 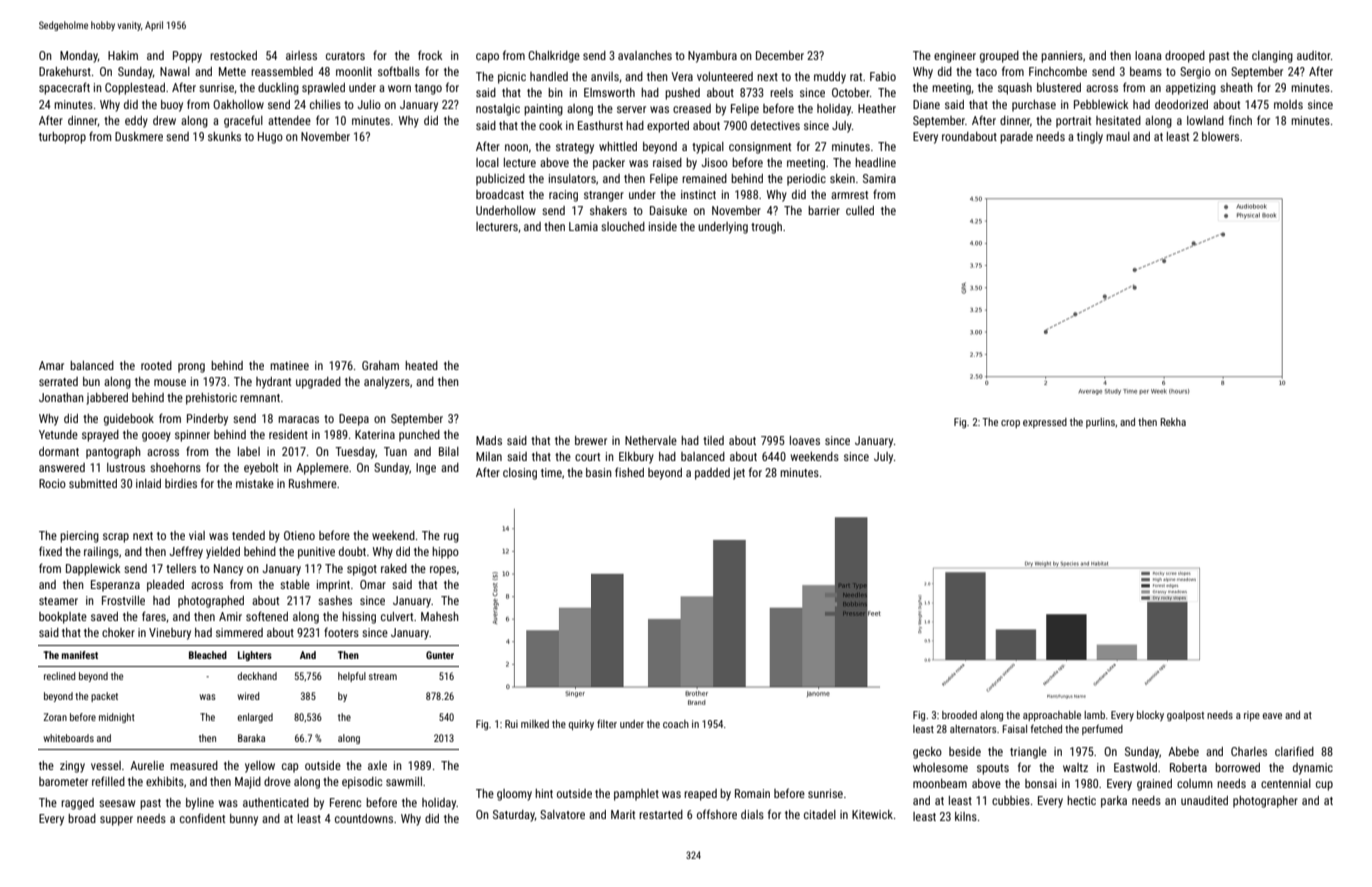 What do you see at coordinates (270, 138) in the screenshot?
I see `Hugo` at bounding box center [270, 138].
